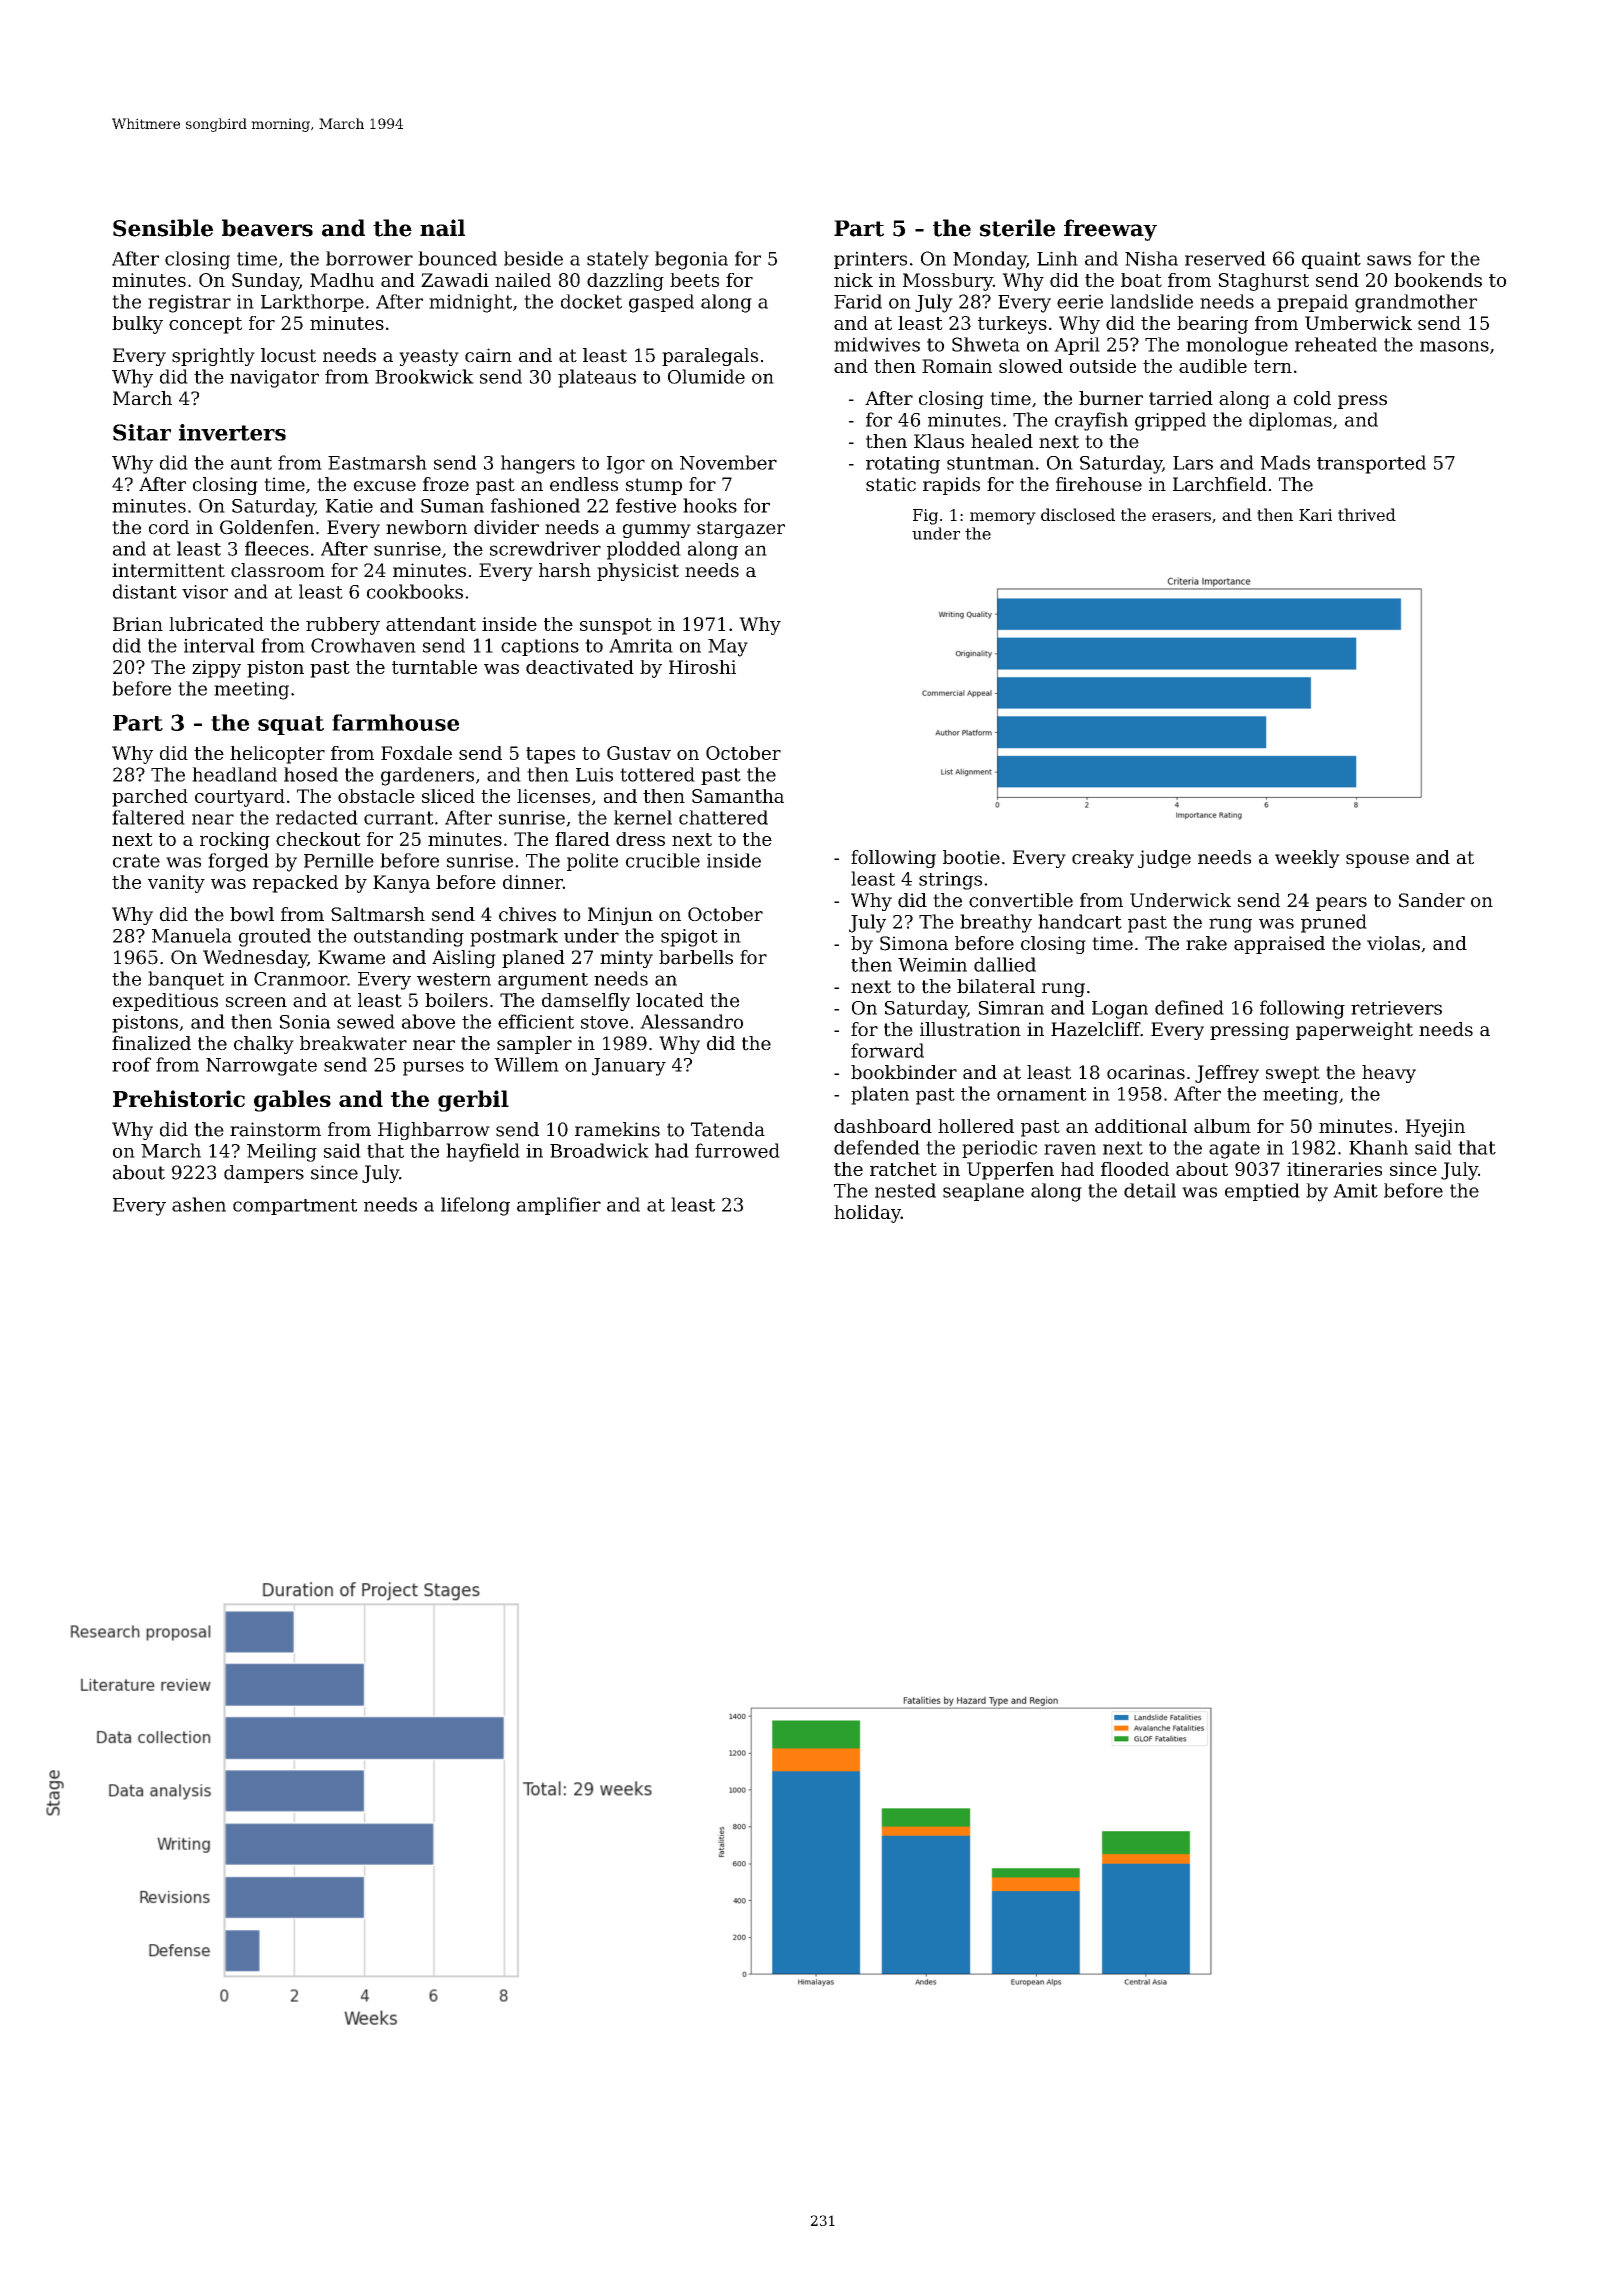  Describe the element at coordinates (267, 228) in the screenshot. I see `beavers` at that location.
